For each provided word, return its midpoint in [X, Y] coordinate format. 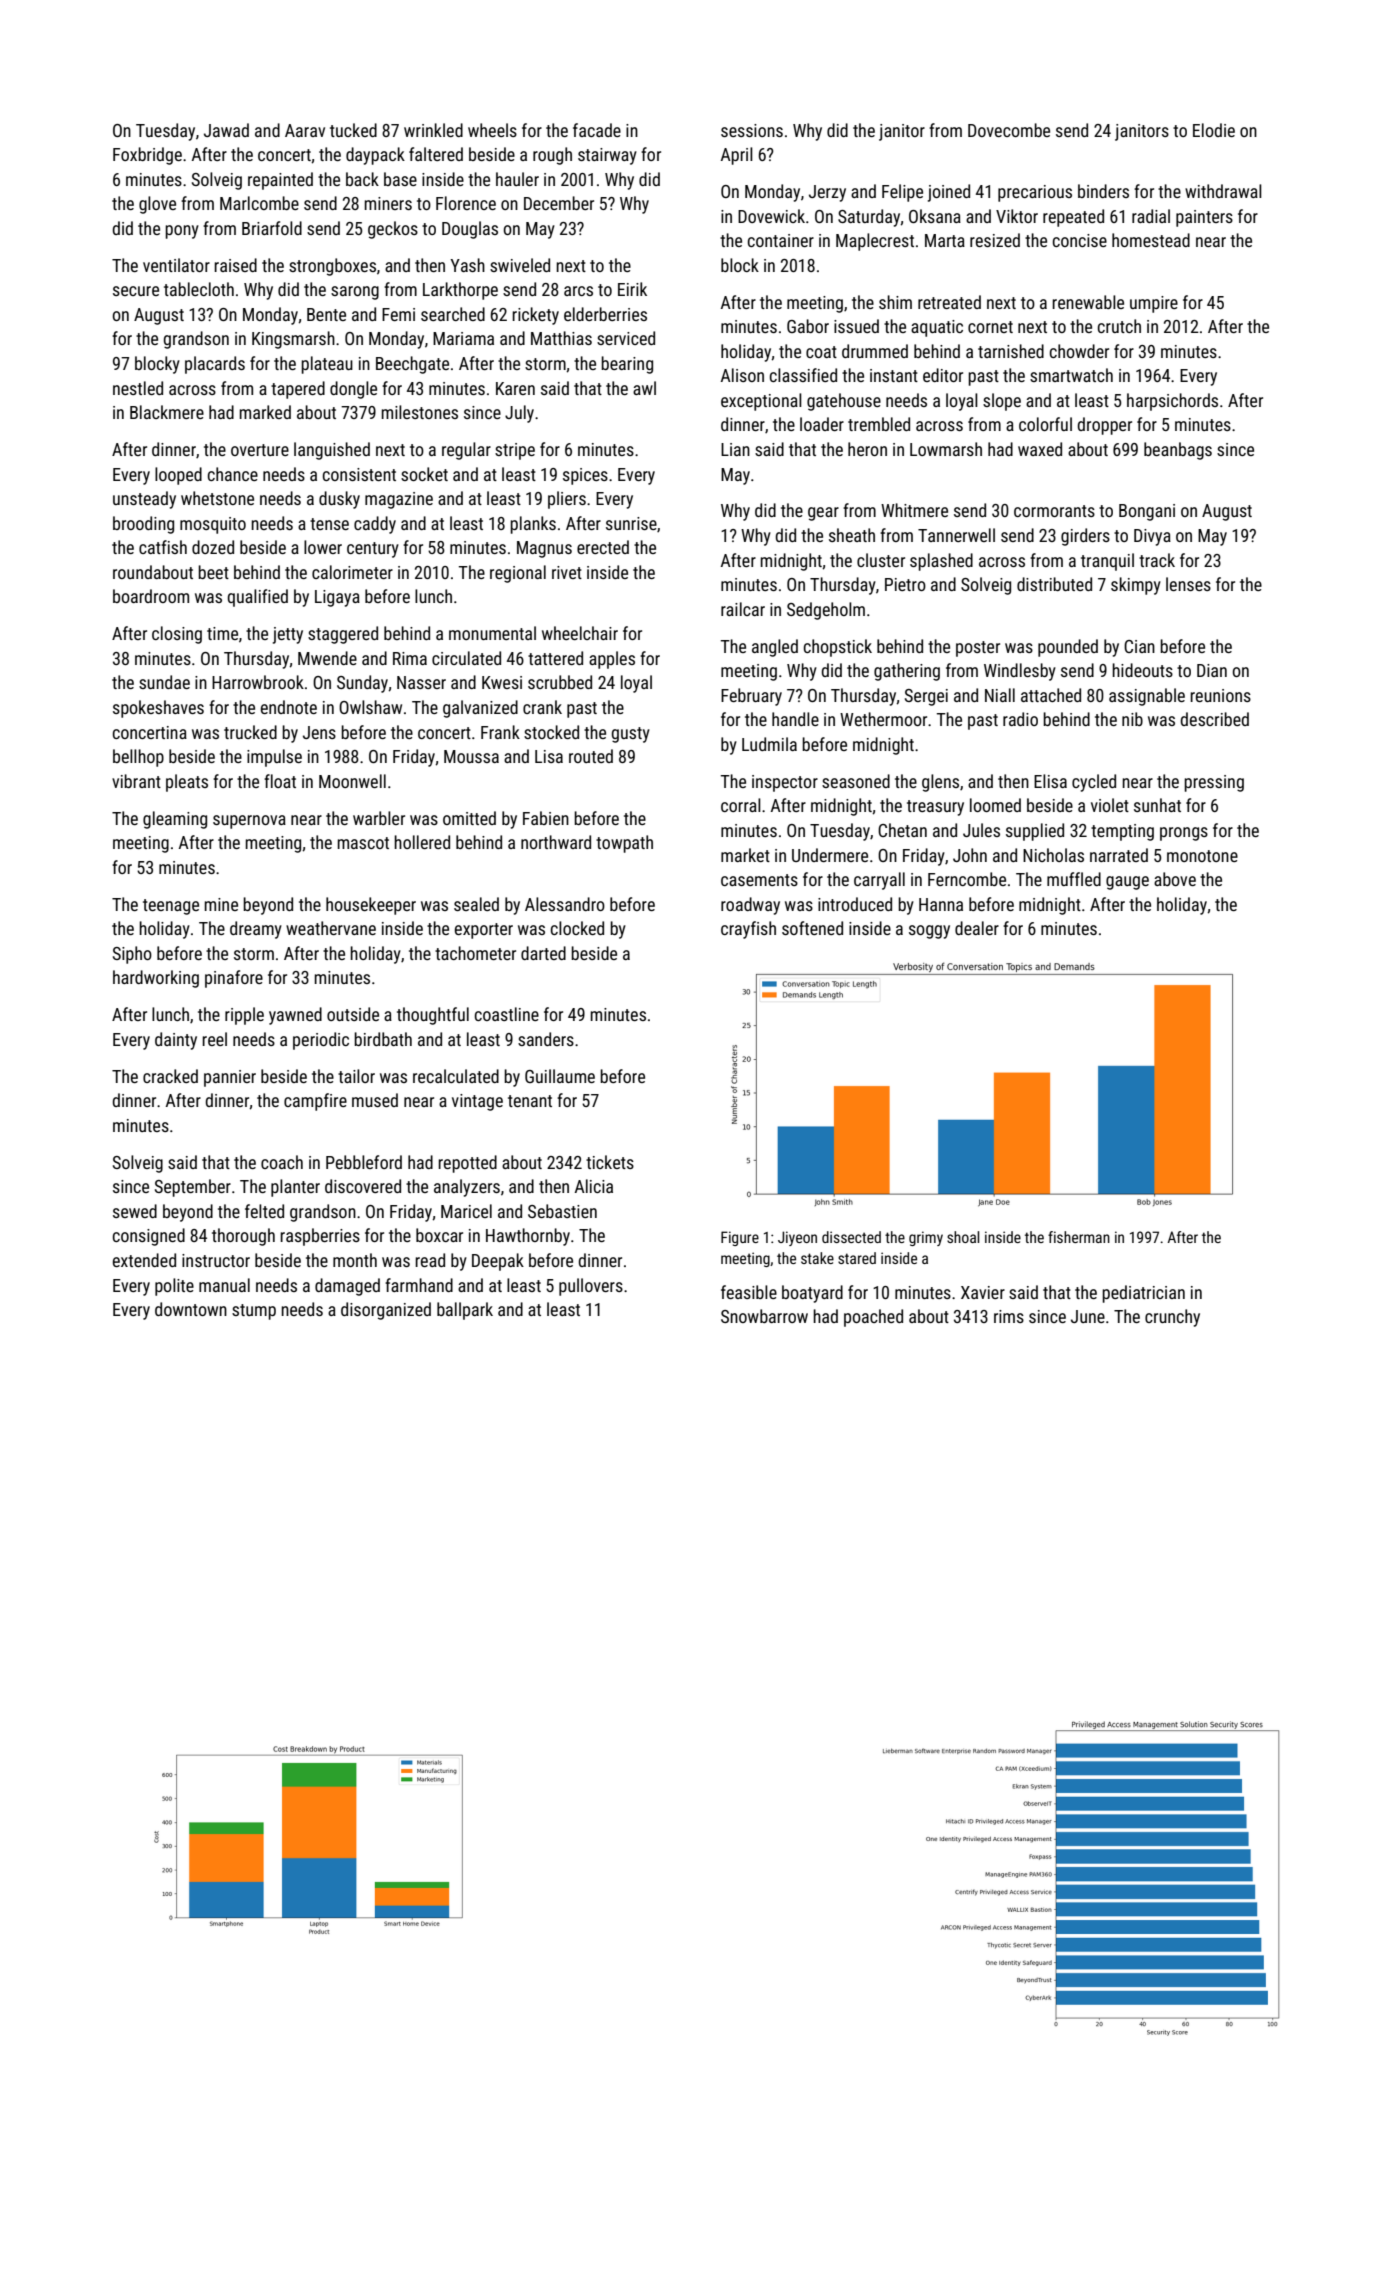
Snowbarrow [764, 1316]
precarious [1035, 193]
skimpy [1136, 586]
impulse [274, 758]
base [400, 179]
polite [174, 1287]
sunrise [631, 523]
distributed [1054, 584]
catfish [163, 547]
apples [612, 660]
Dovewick [771, 216]
